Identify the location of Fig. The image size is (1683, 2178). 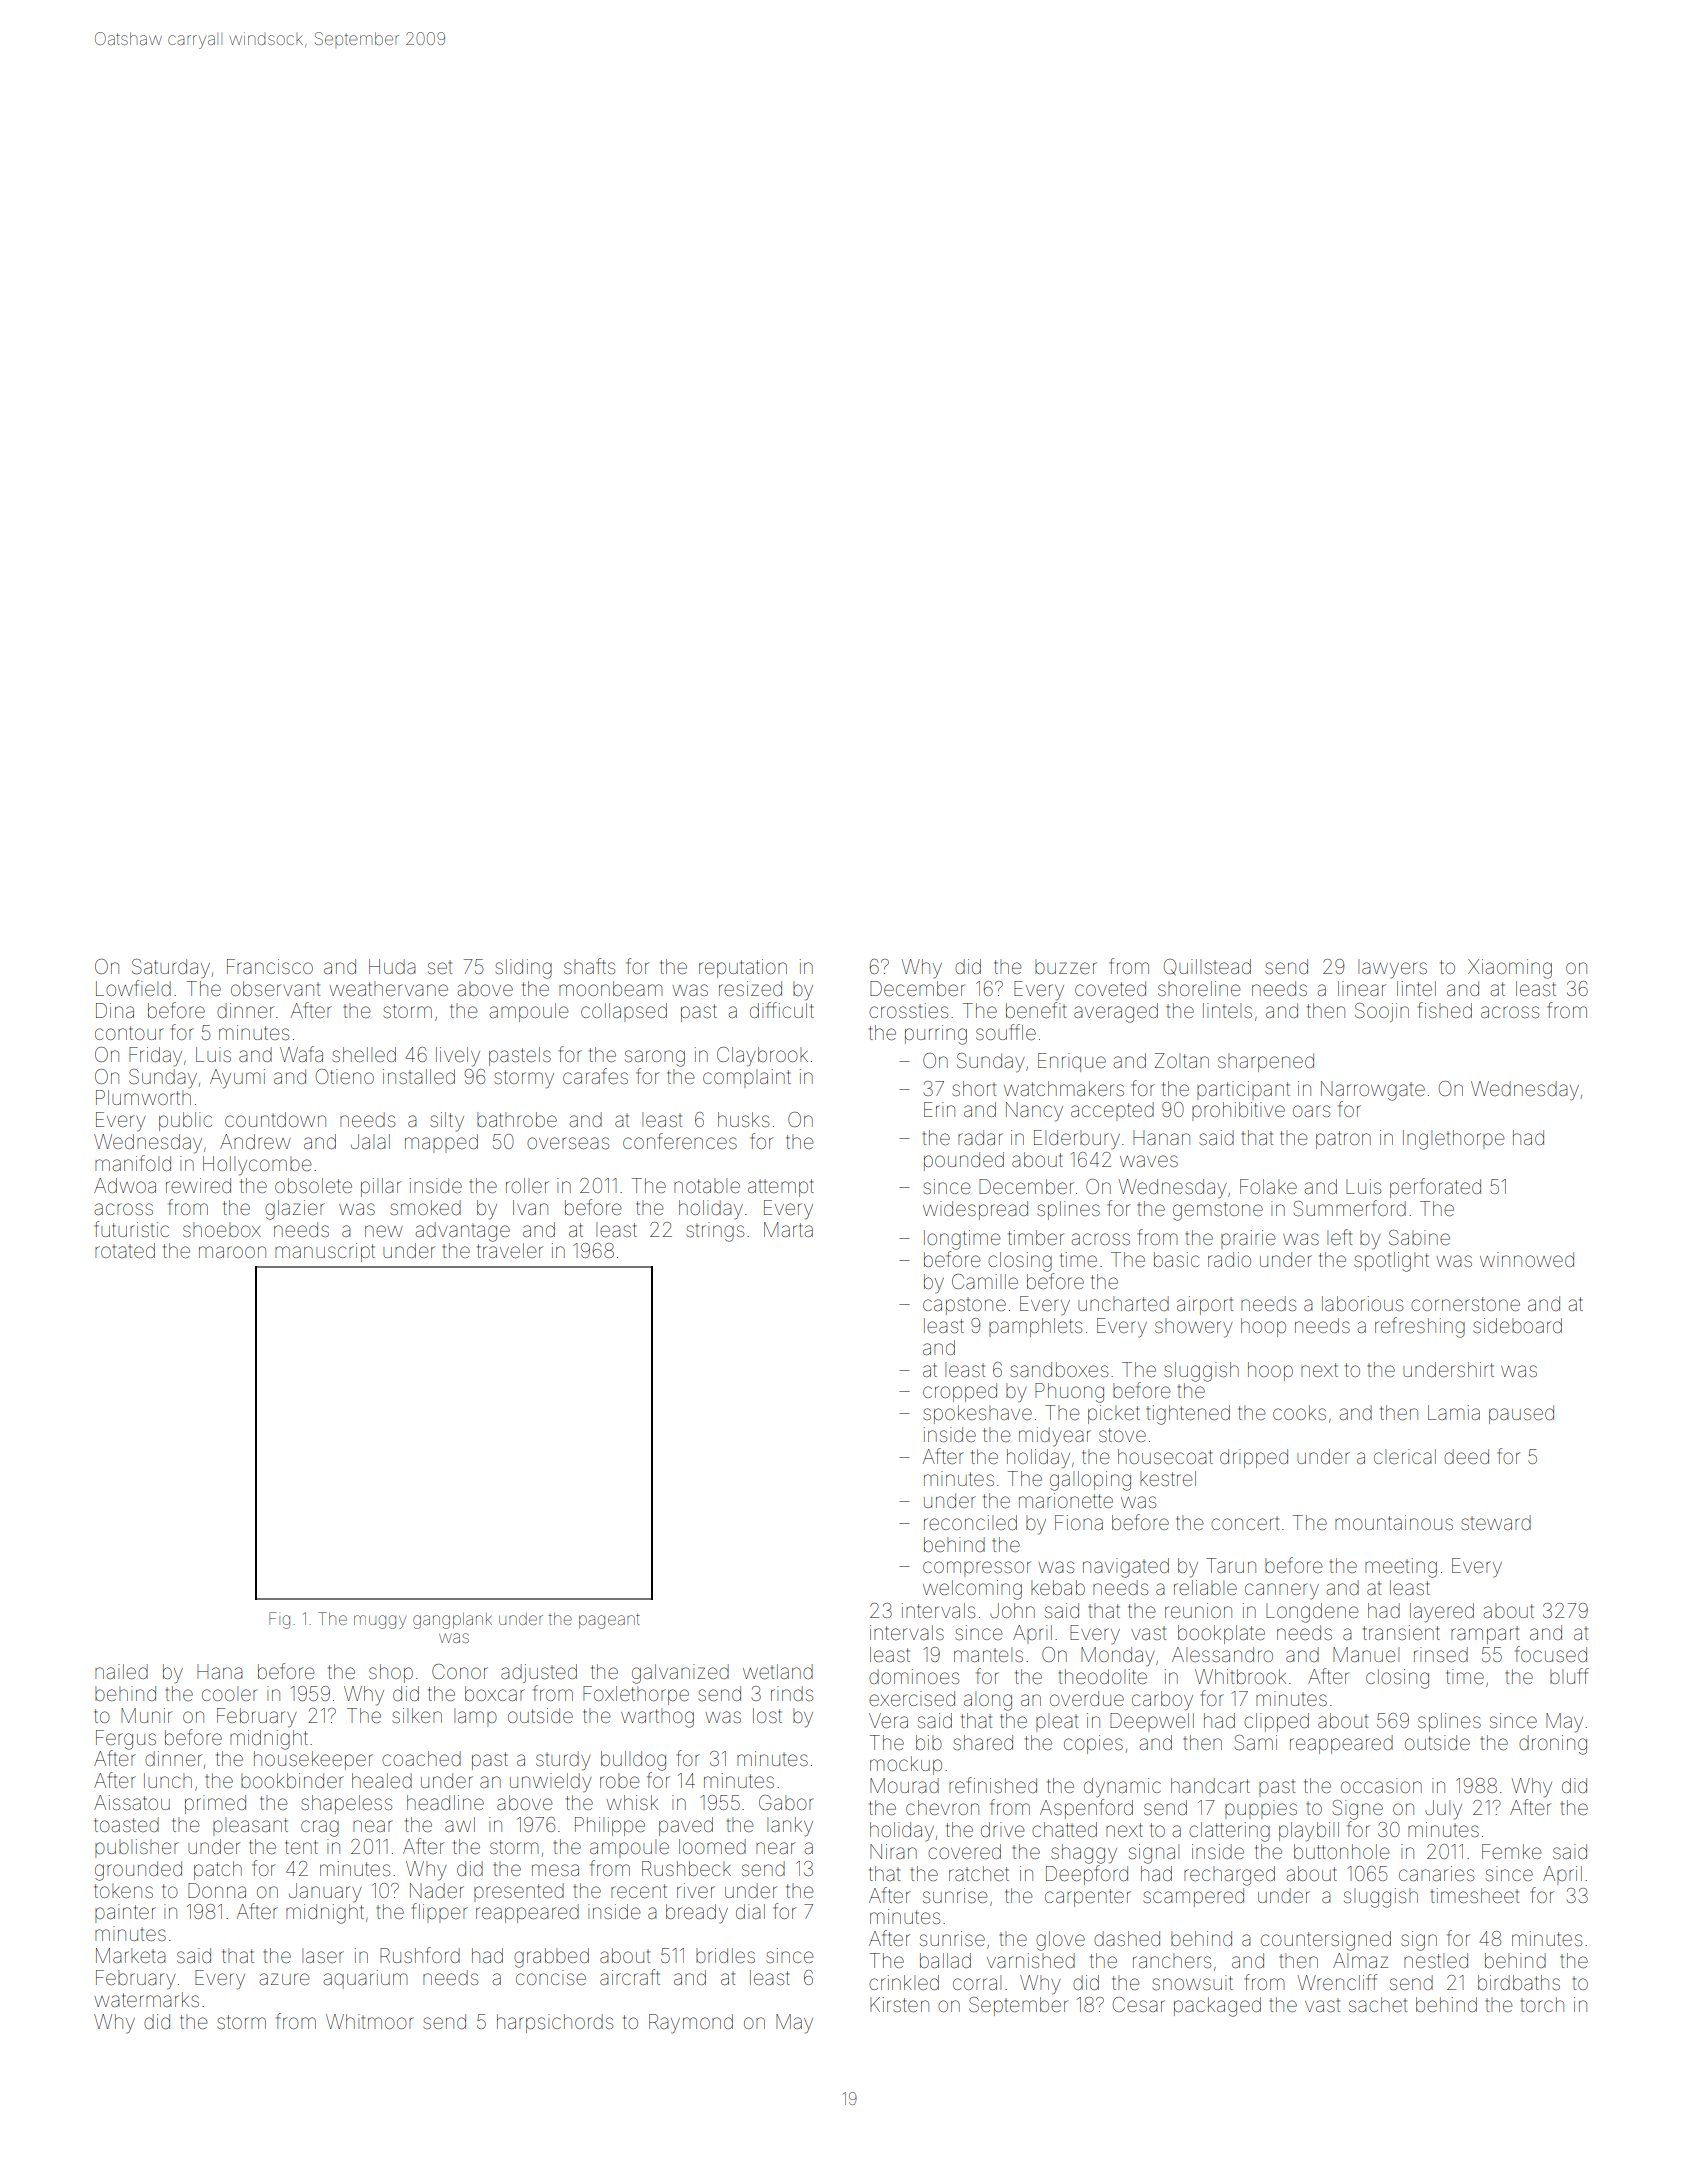
(279, 1620).
